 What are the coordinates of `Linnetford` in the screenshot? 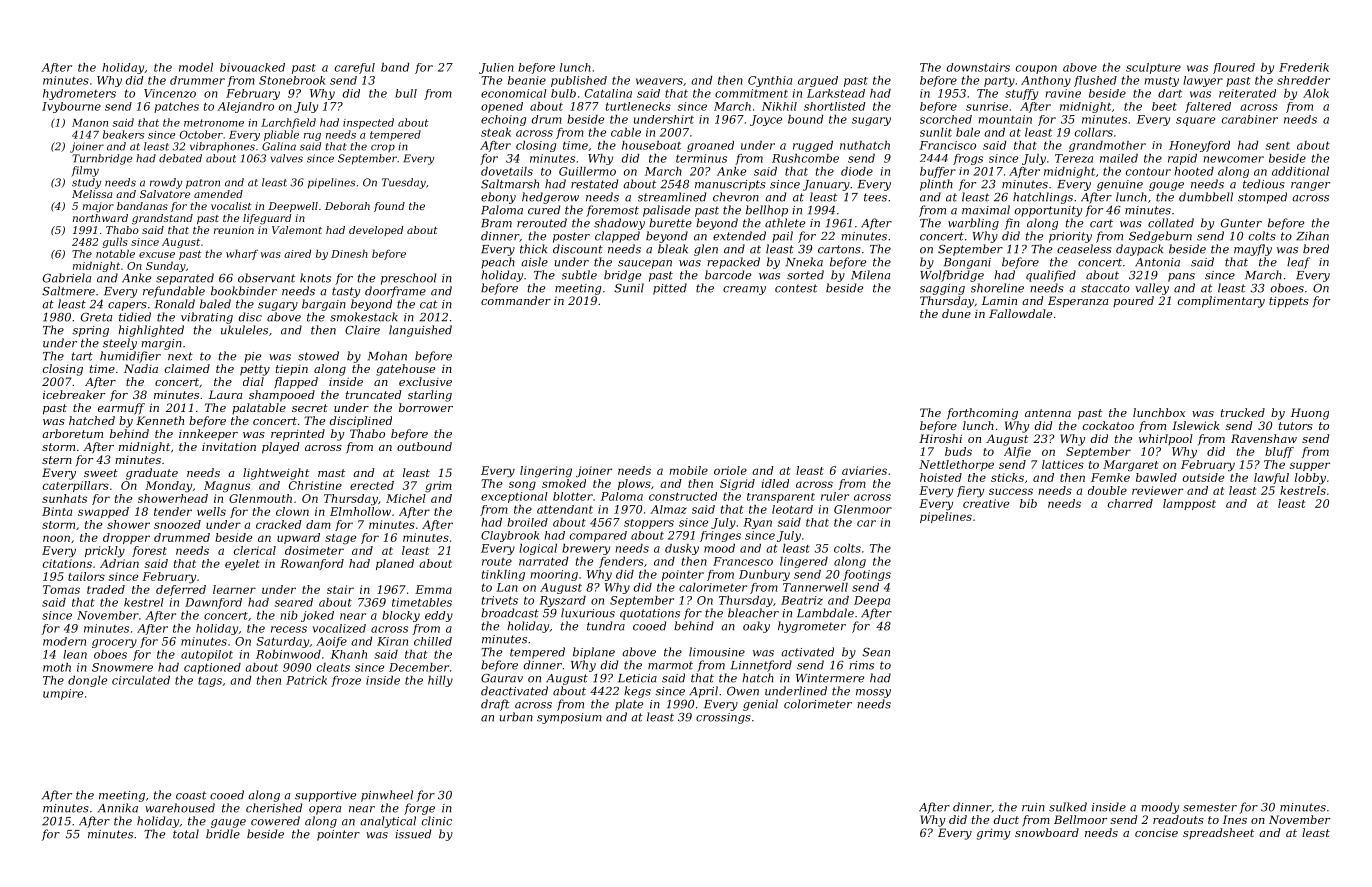 It's located at (761, 666).
